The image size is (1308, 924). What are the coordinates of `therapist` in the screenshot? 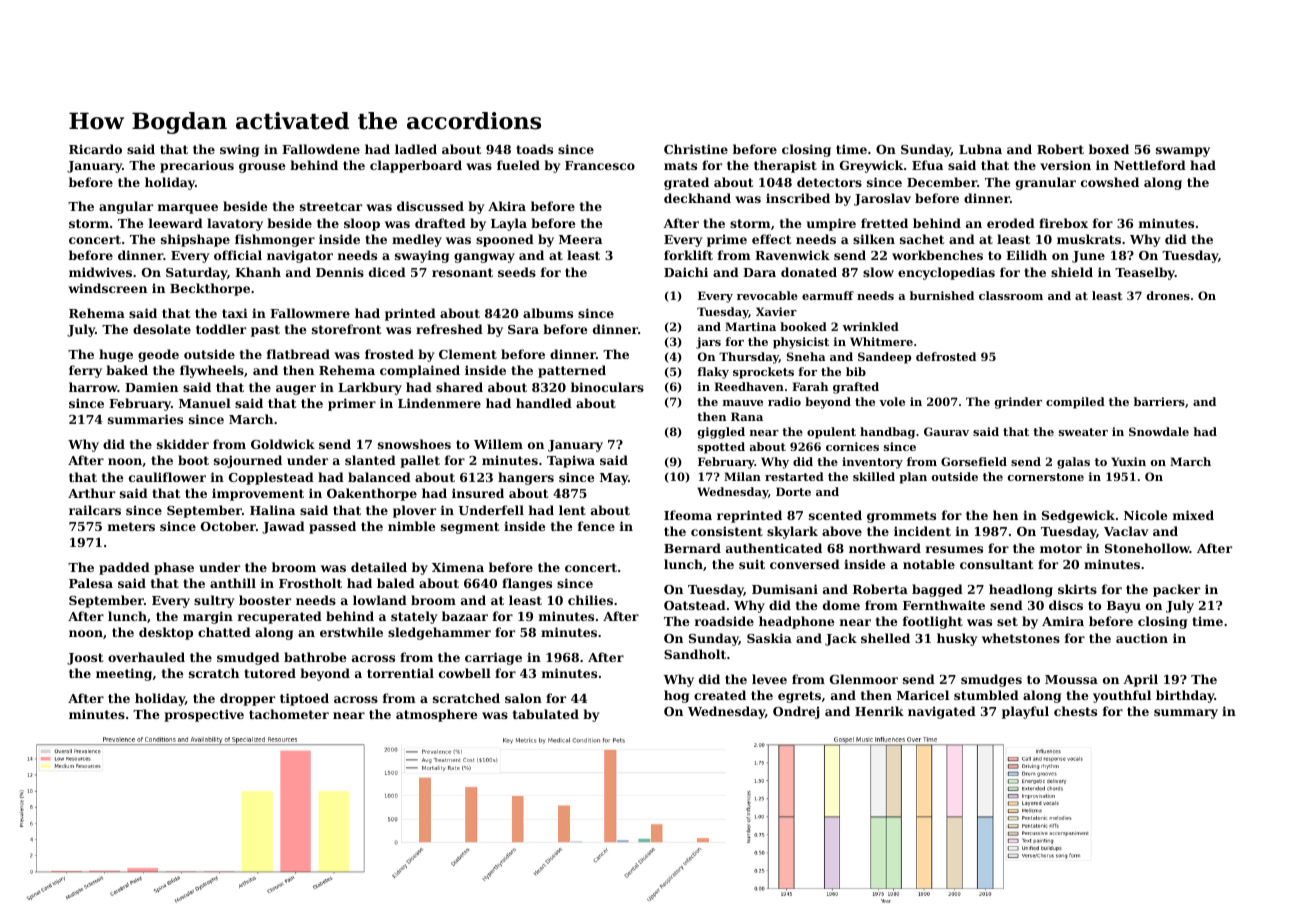 It's located at (785, 166).
